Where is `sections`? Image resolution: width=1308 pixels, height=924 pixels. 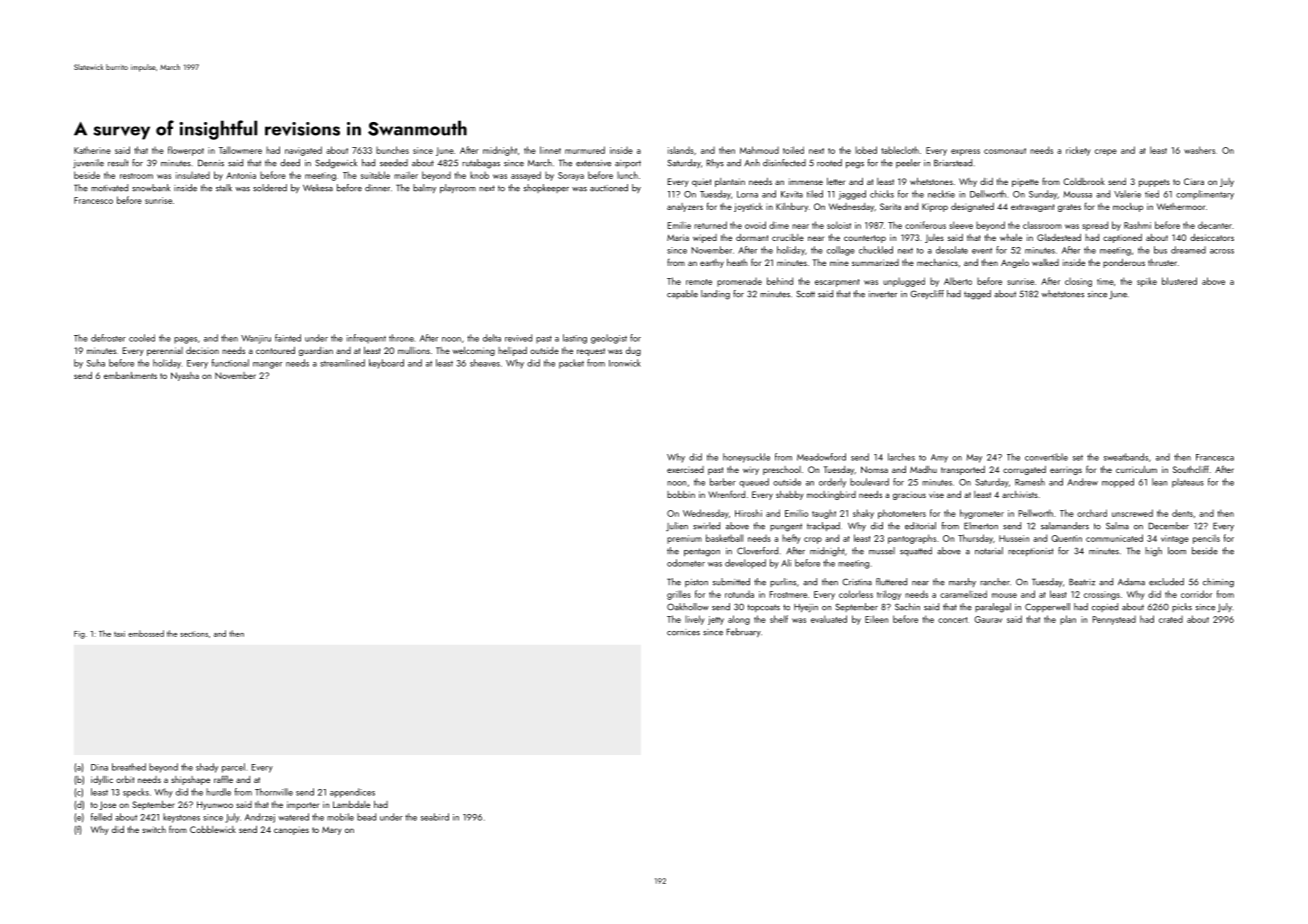
sections is located at coordinates (194, 634).
